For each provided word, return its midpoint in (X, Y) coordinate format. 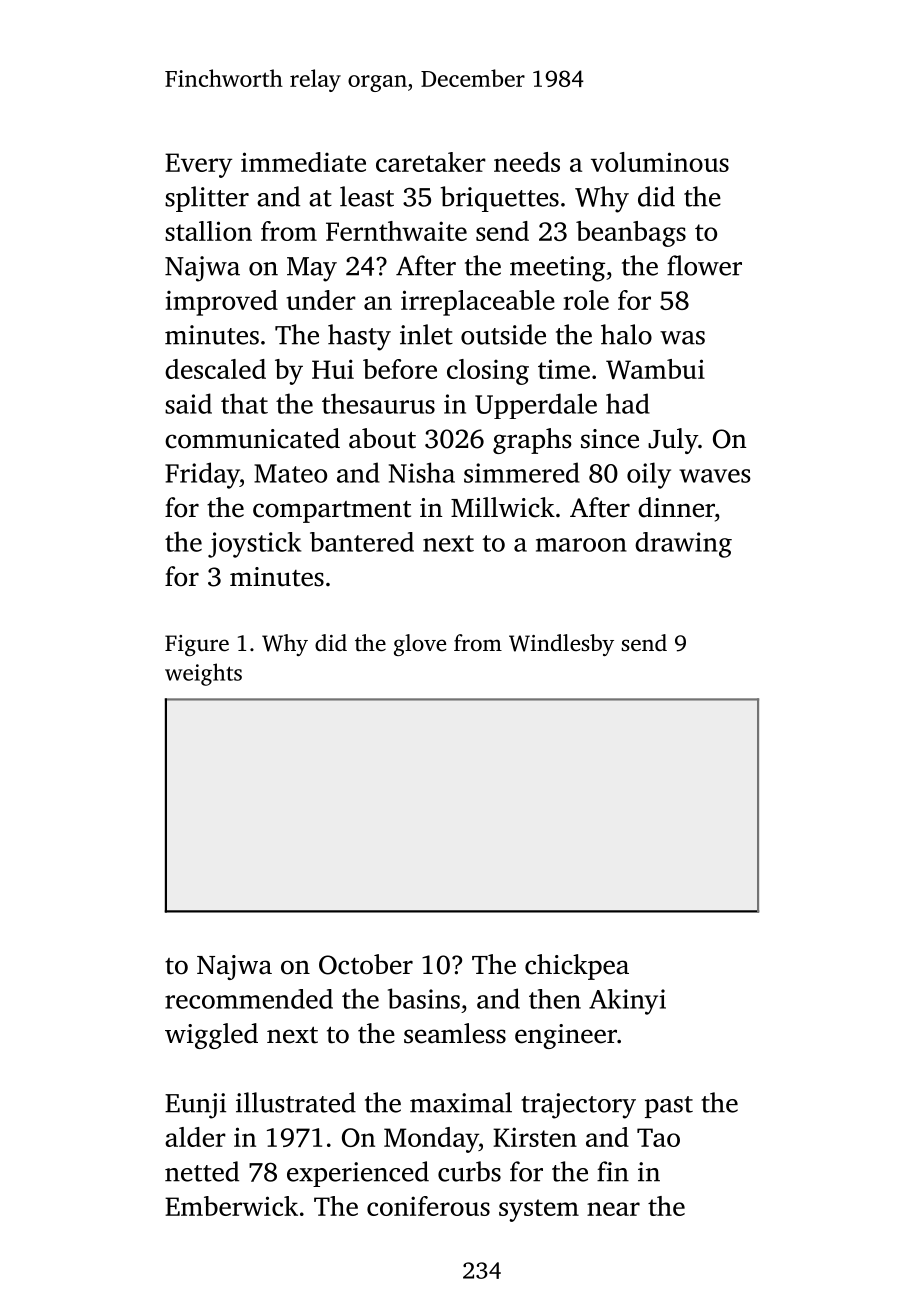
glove (420, 645)
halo (626, 334)
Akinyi (627, 1002)
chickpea (577, 967)
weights (203, 674)
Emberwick (231, 1206)
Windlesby (561, 645)
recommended (249, 999)
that (244, 403)
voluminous (660, 162)
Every (198, 165)
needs (527, 162)
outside (503, 334)
